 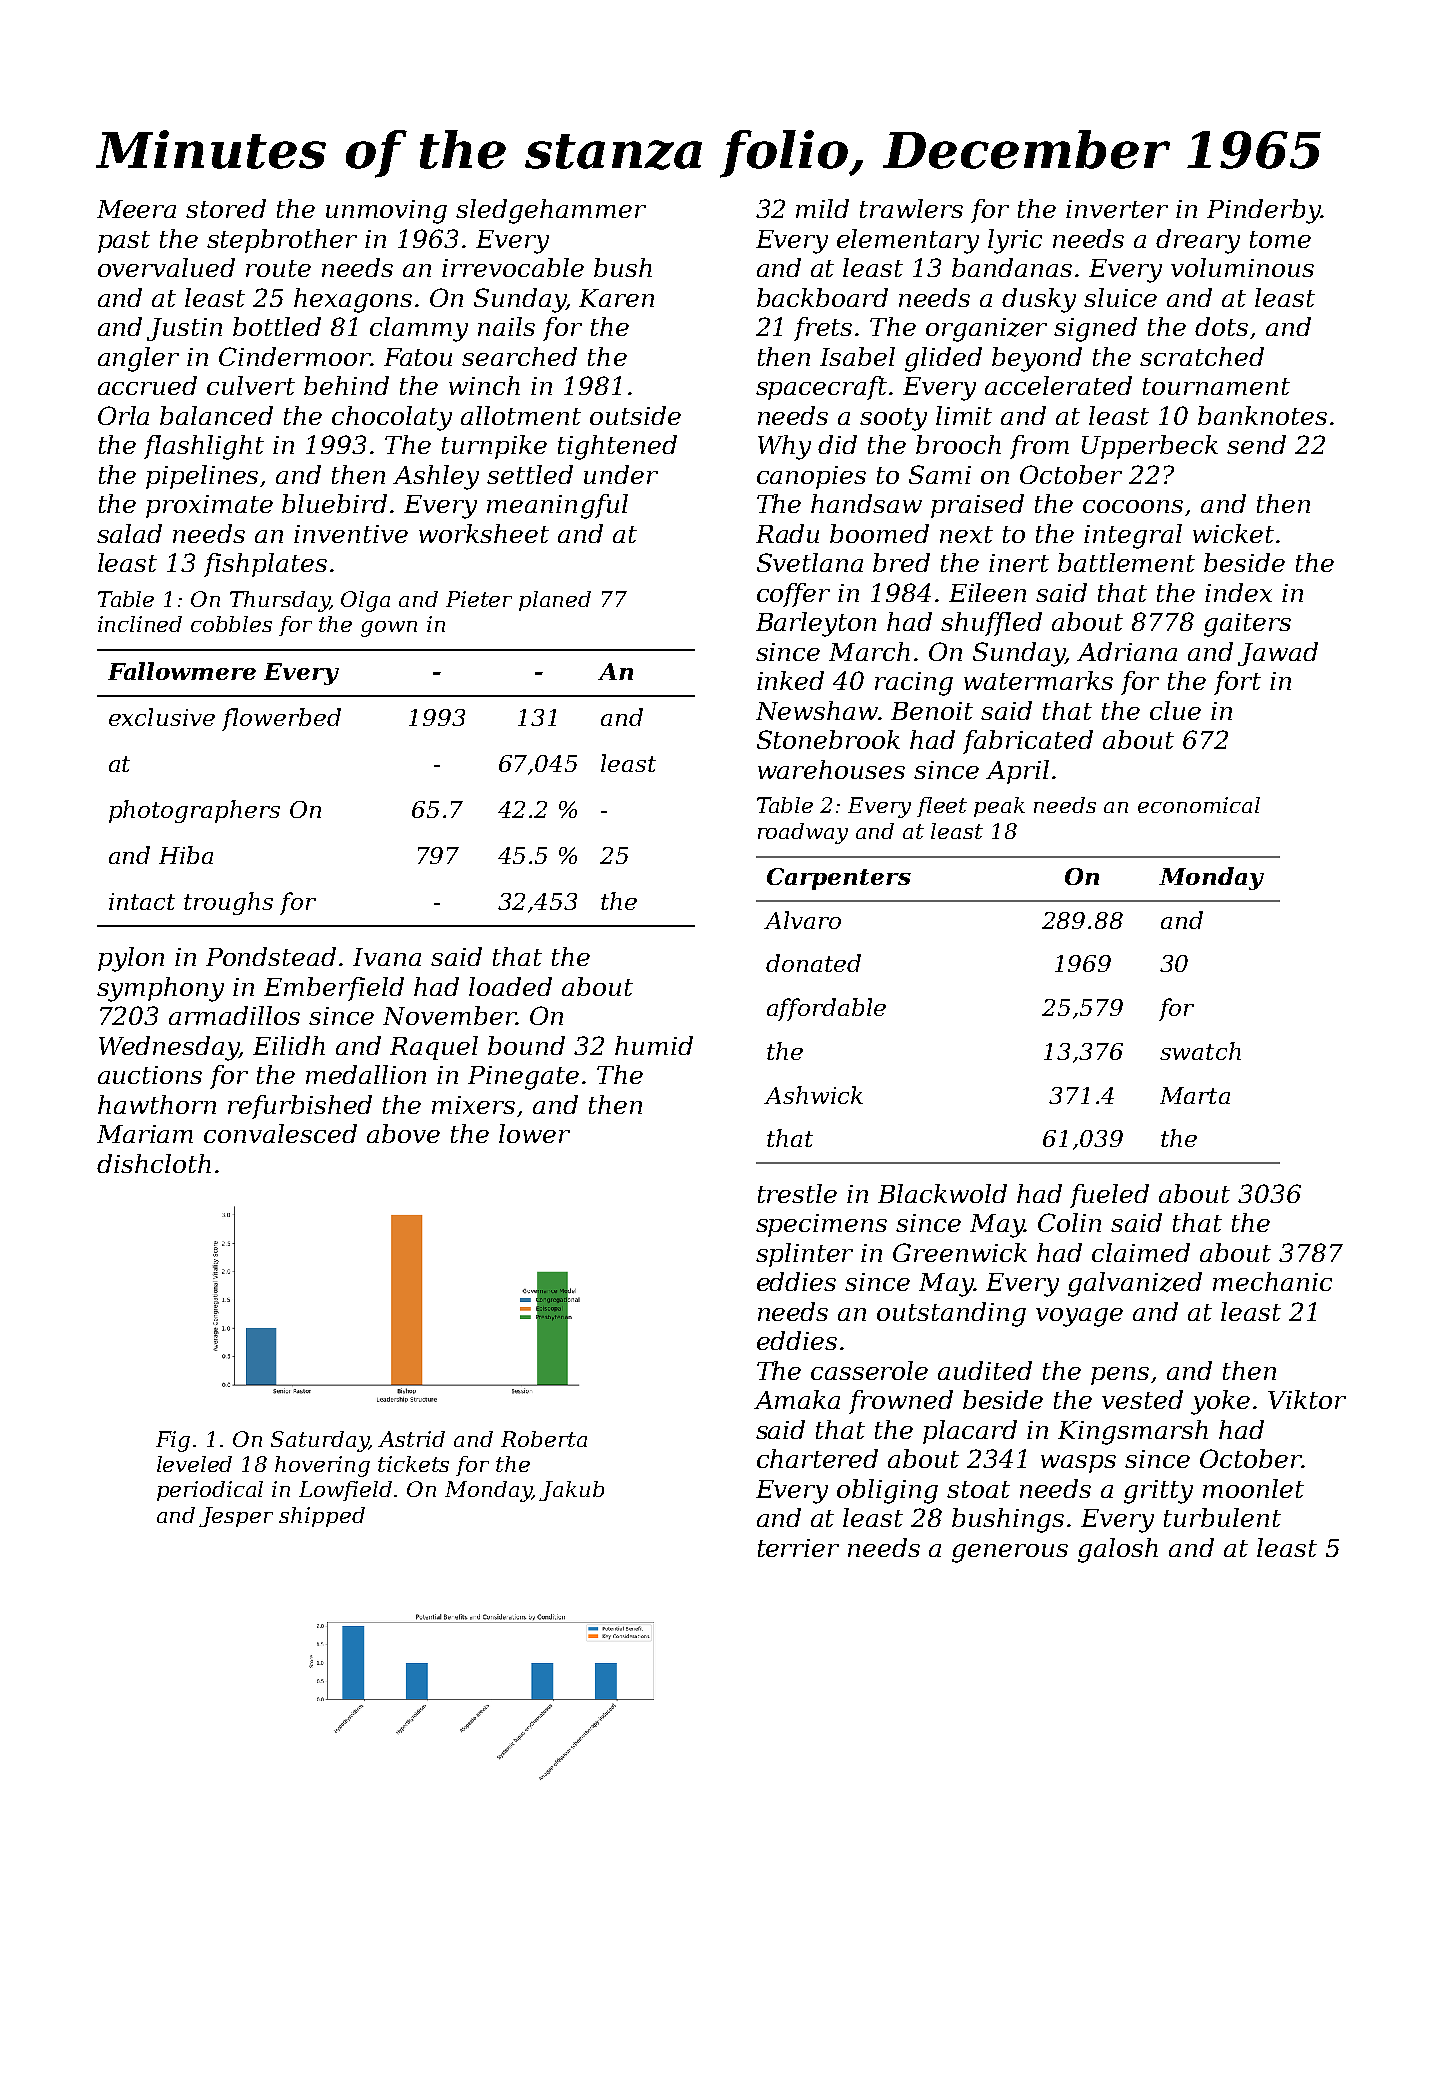 I want to click on irrevocable, so click(x=513, y=267).
